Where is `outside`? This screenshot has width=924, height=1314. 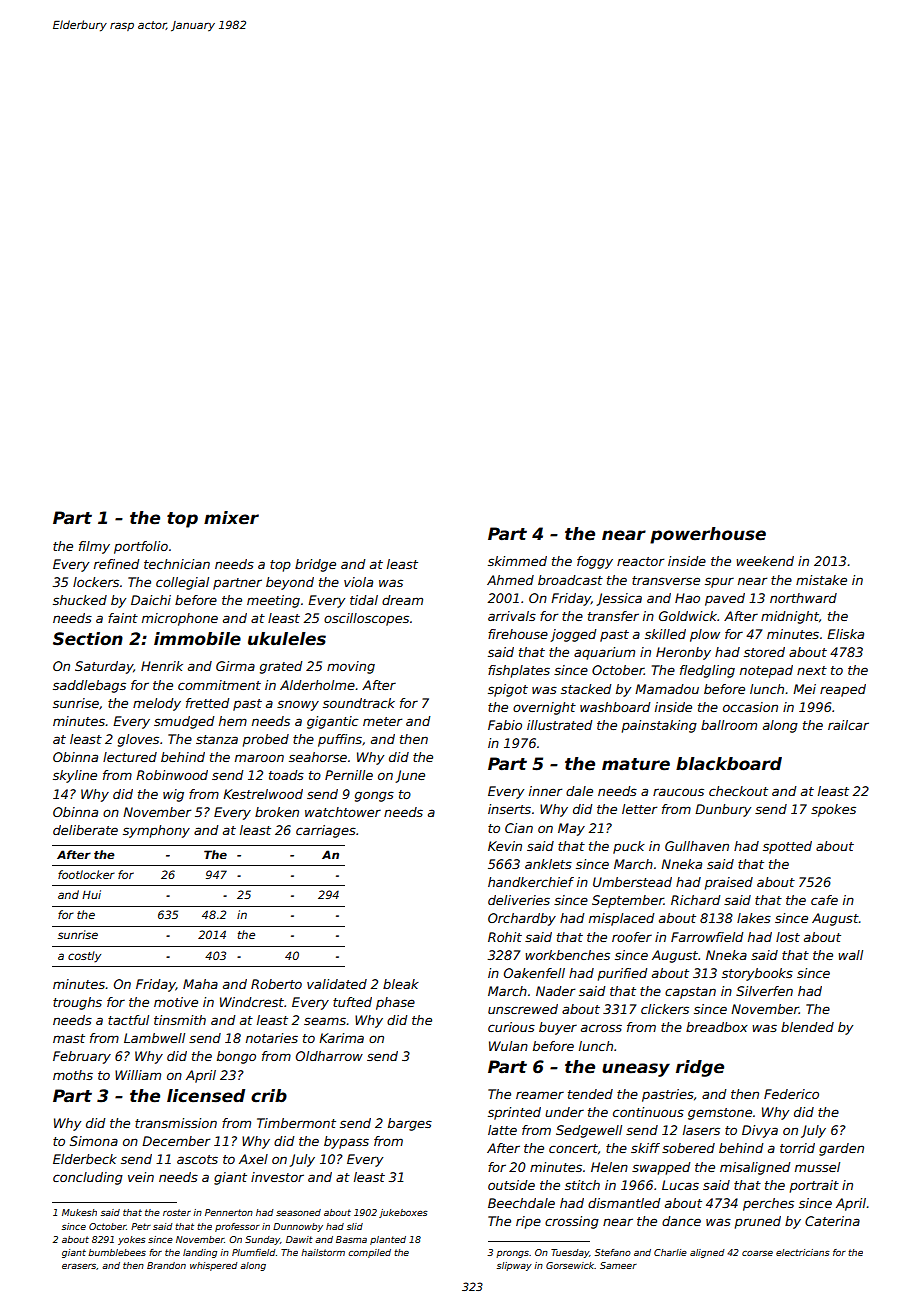 outside is located at coordinates (511, 1185).
